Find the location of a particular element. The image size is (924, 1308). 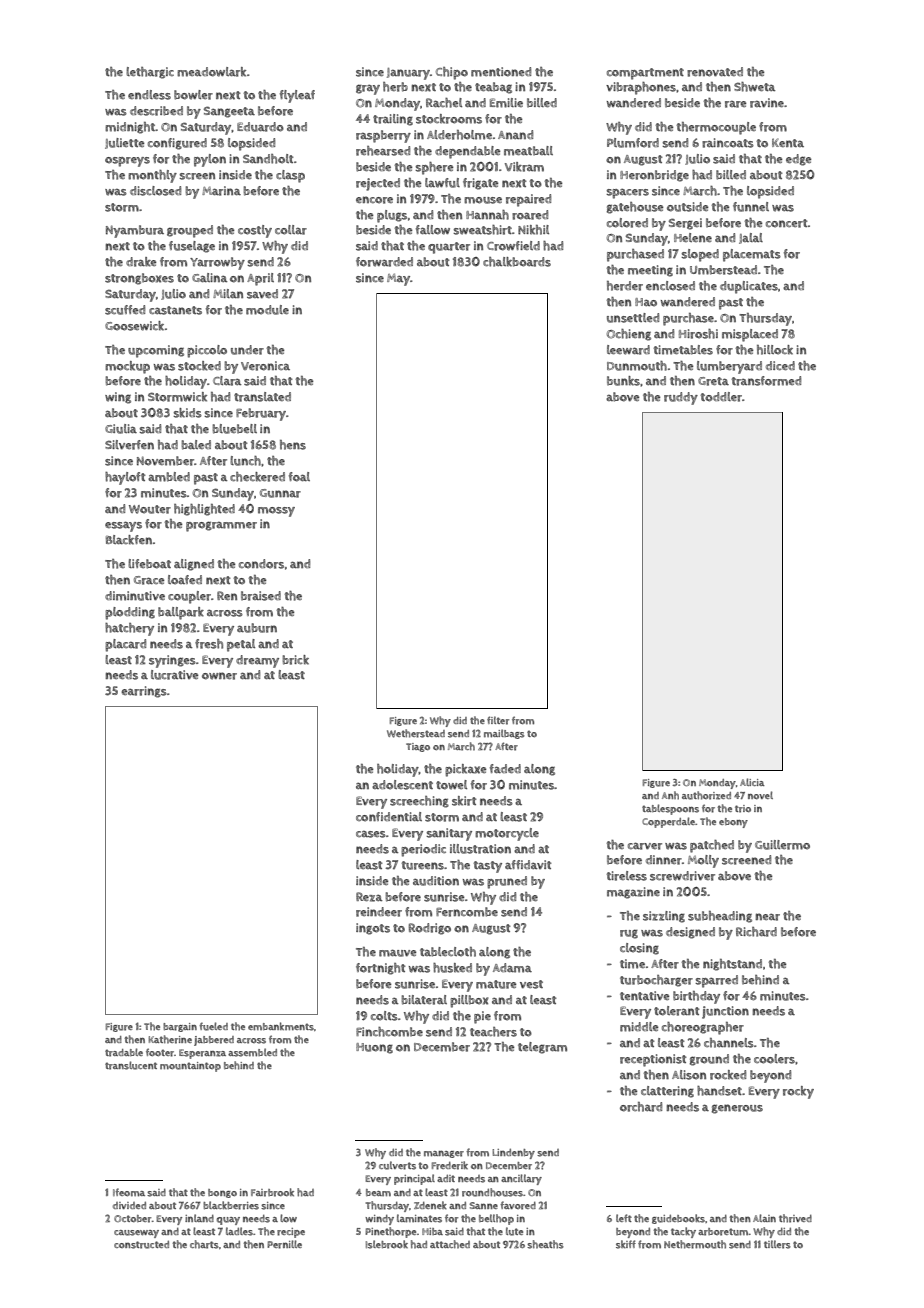

beam is located at coordinates (378, 1192).
